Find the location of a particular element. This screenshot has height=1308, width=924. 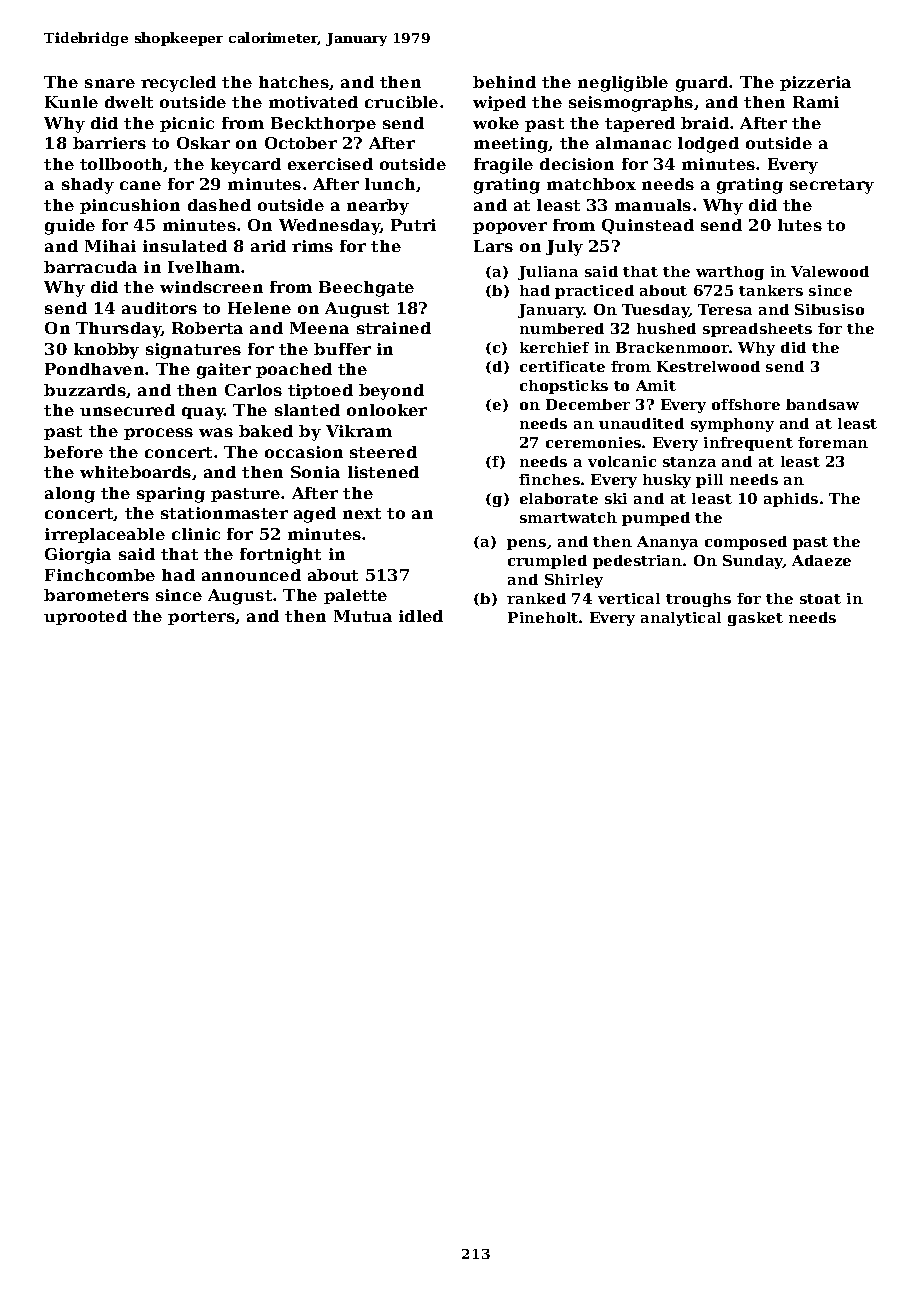

lutes is located at coordinates (800, 225).
